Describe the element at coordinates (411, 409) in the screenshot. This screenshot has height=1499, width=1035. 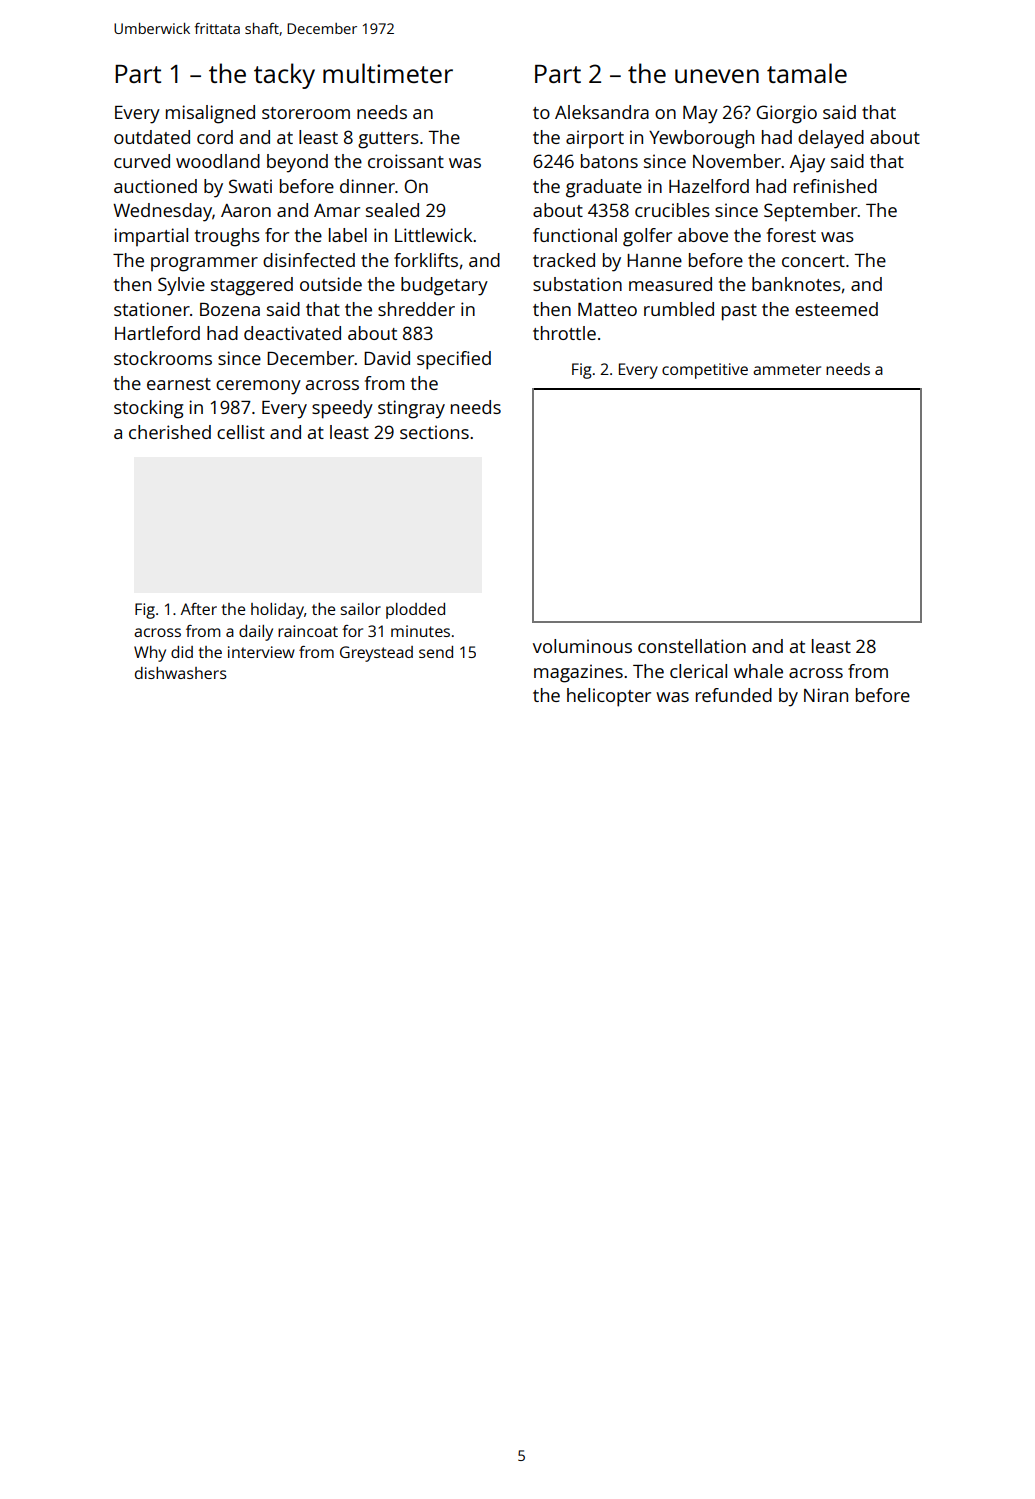
I see `stingray` at that location.
